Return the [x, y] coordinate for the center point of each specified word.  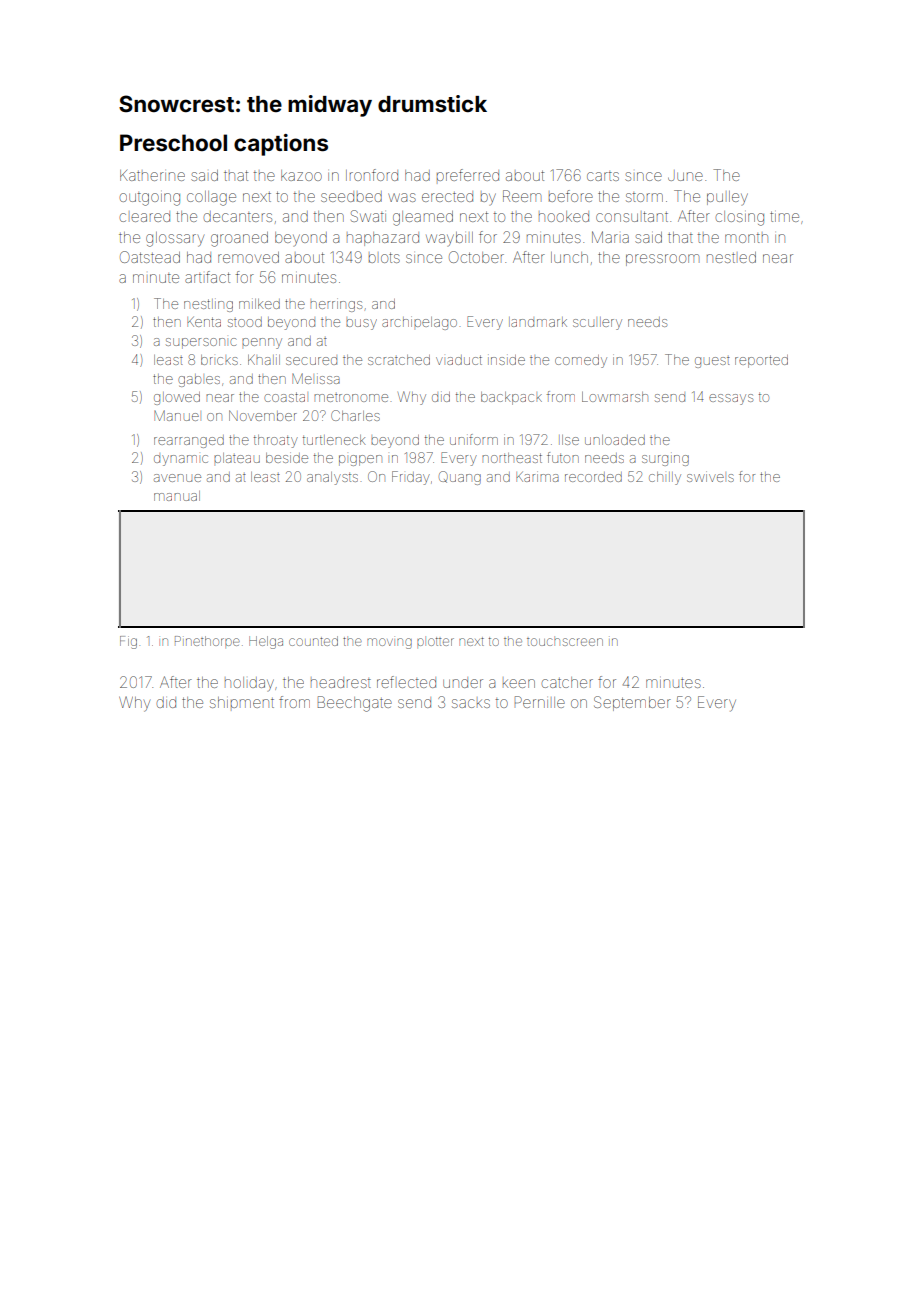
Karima [537, 476]
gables [199, 380]
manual [177, 496]
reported [761, 361]
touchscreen [565, 642]
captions [281, 145]
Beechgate [355, 704]
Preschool [173, 143]
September [632, 703]
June [685, 175]
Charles [355, 415]
